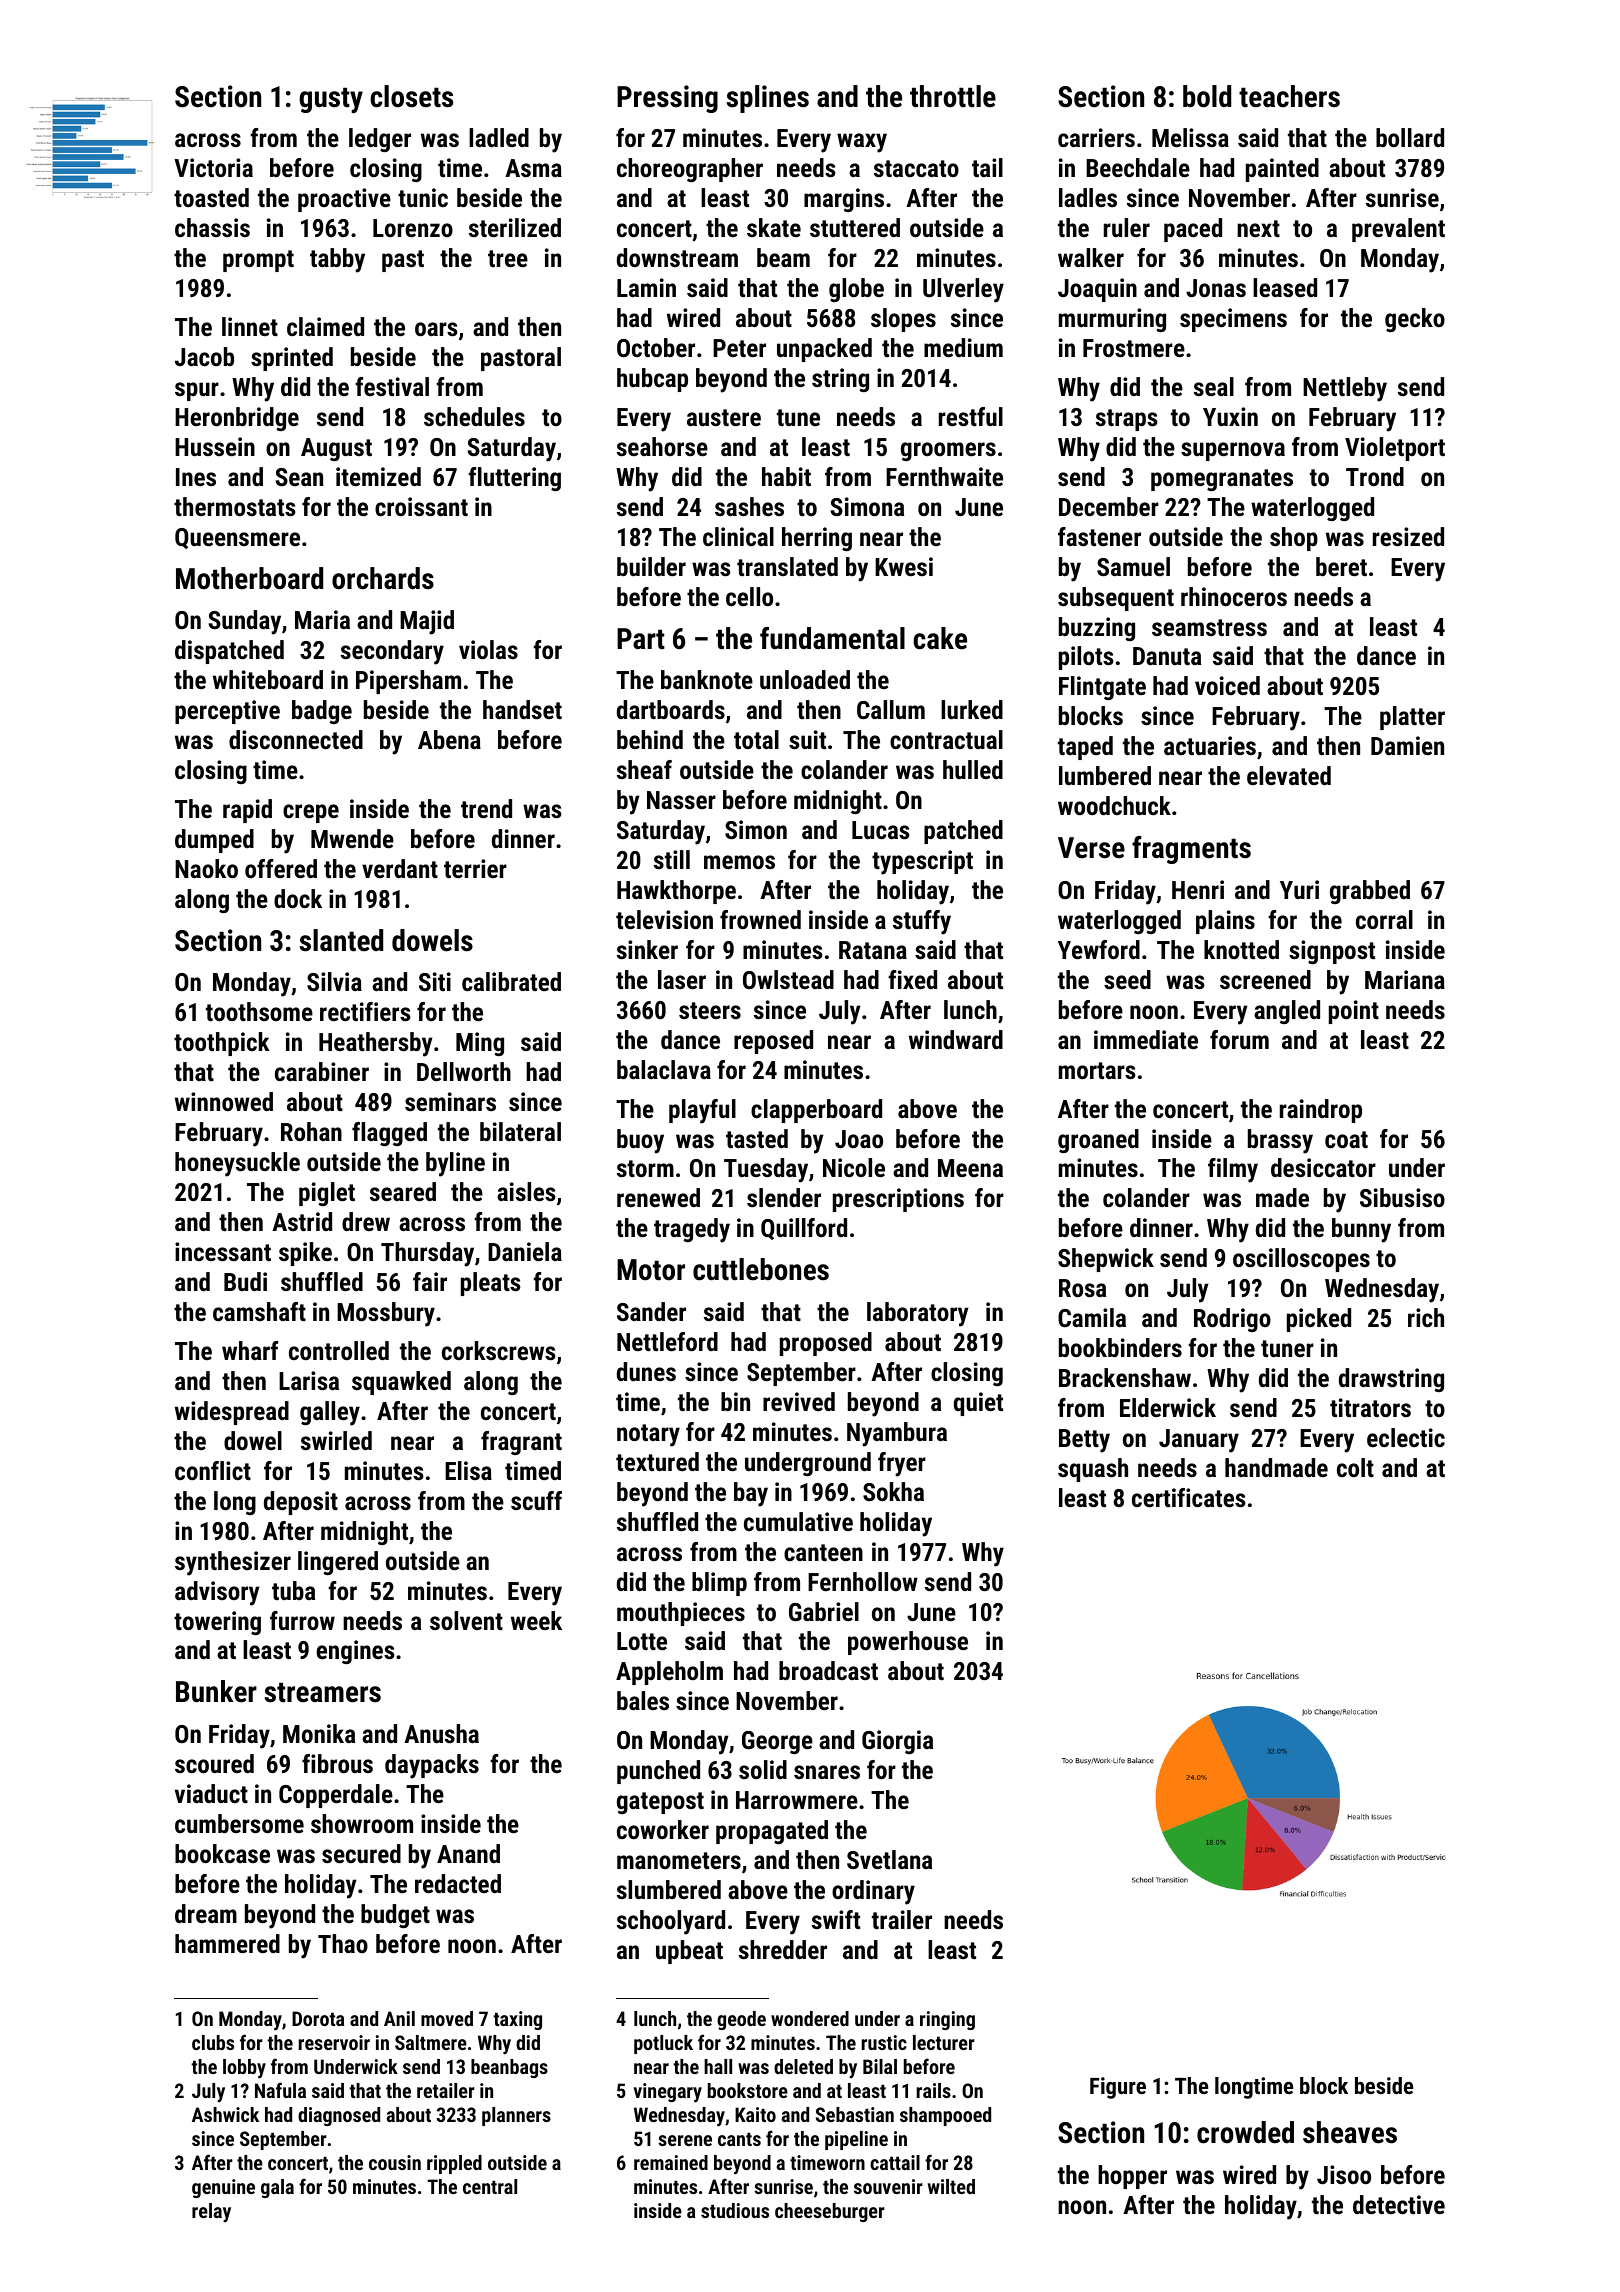  I want to click on Owlstead, so click(788, 979).
